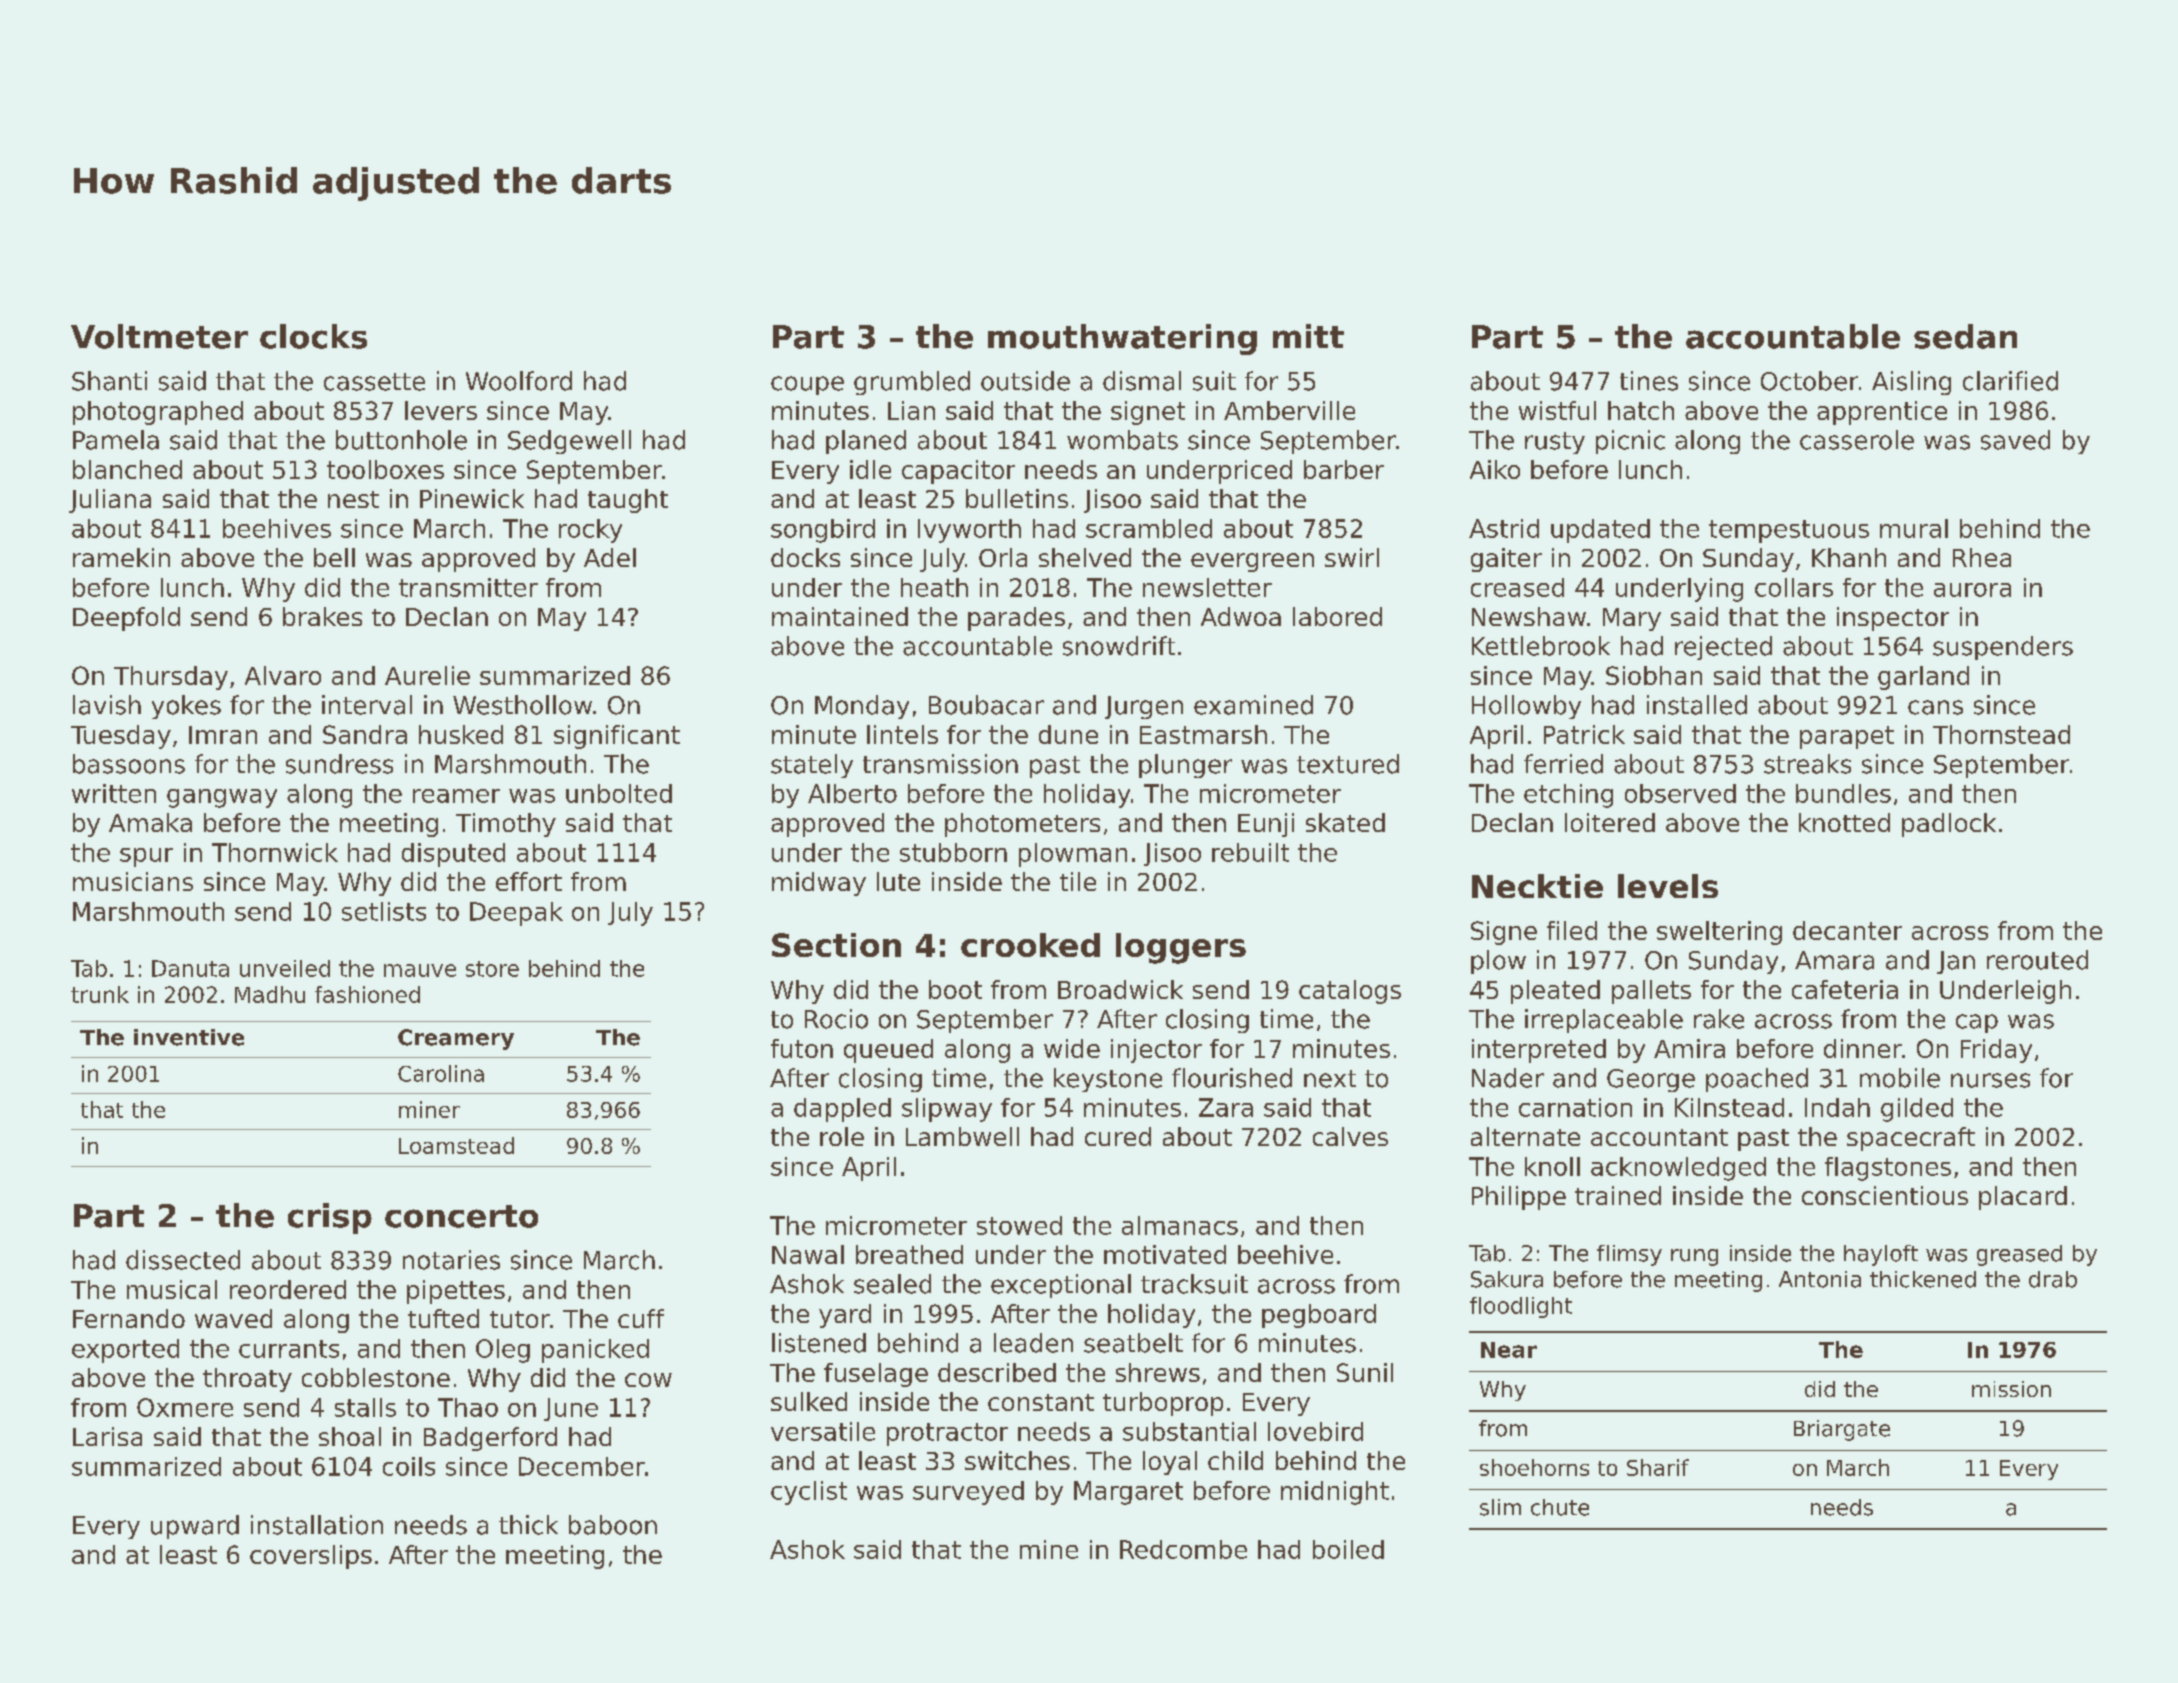 This page has height=1683, width=2178. Describe the element at coordinates (100, 994) in the page. I see `trunk` at that location.
